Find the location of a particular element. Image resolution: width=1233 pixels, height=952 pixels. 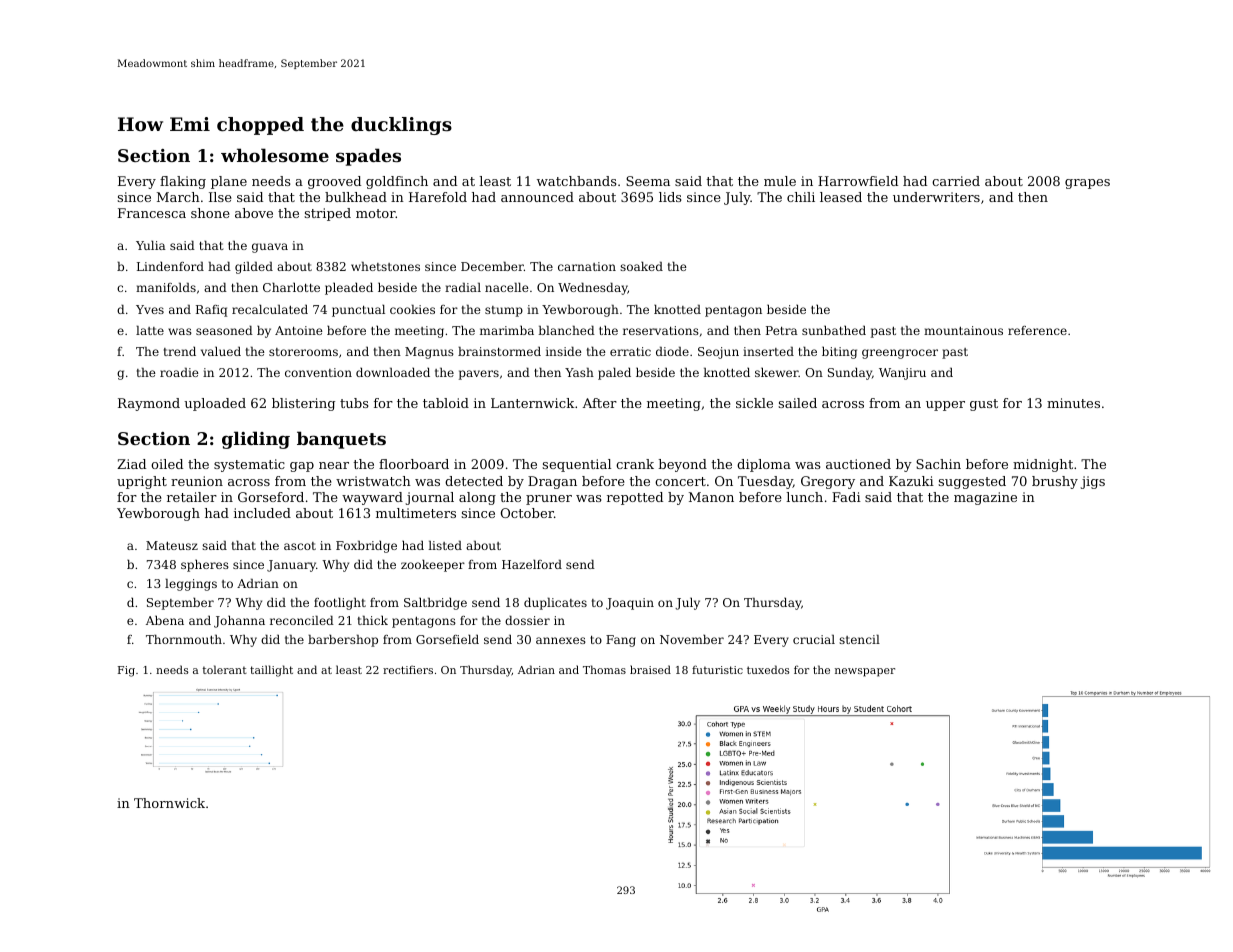

watchbands is located at coordinates (577, 181).
